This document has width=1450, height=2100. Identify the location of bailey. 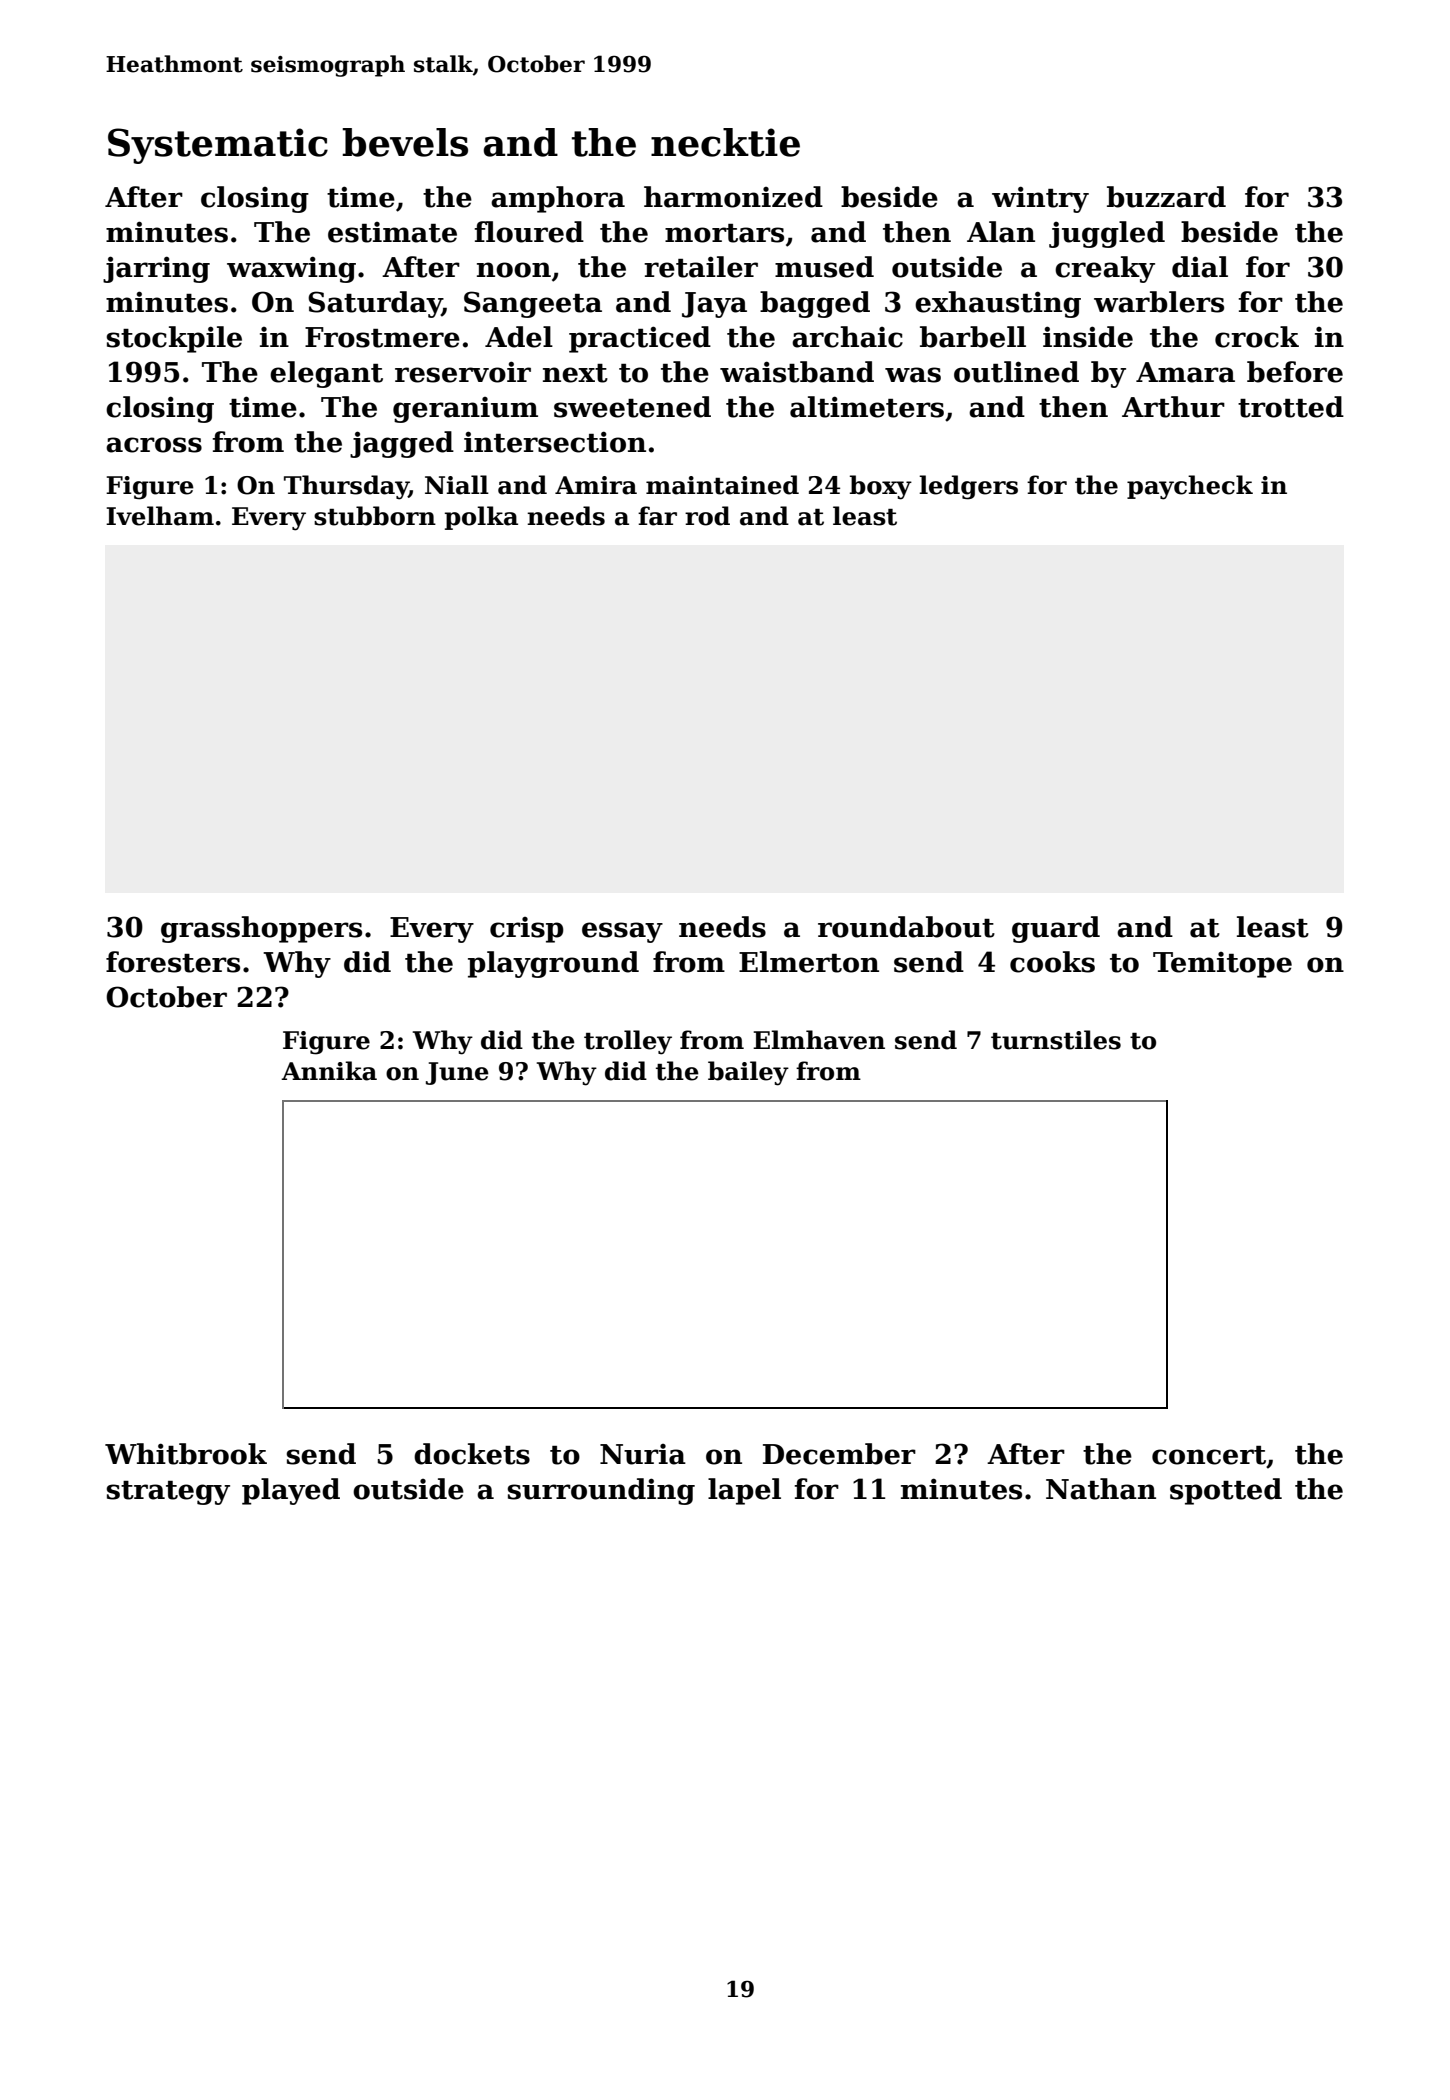
(748, 1073).
